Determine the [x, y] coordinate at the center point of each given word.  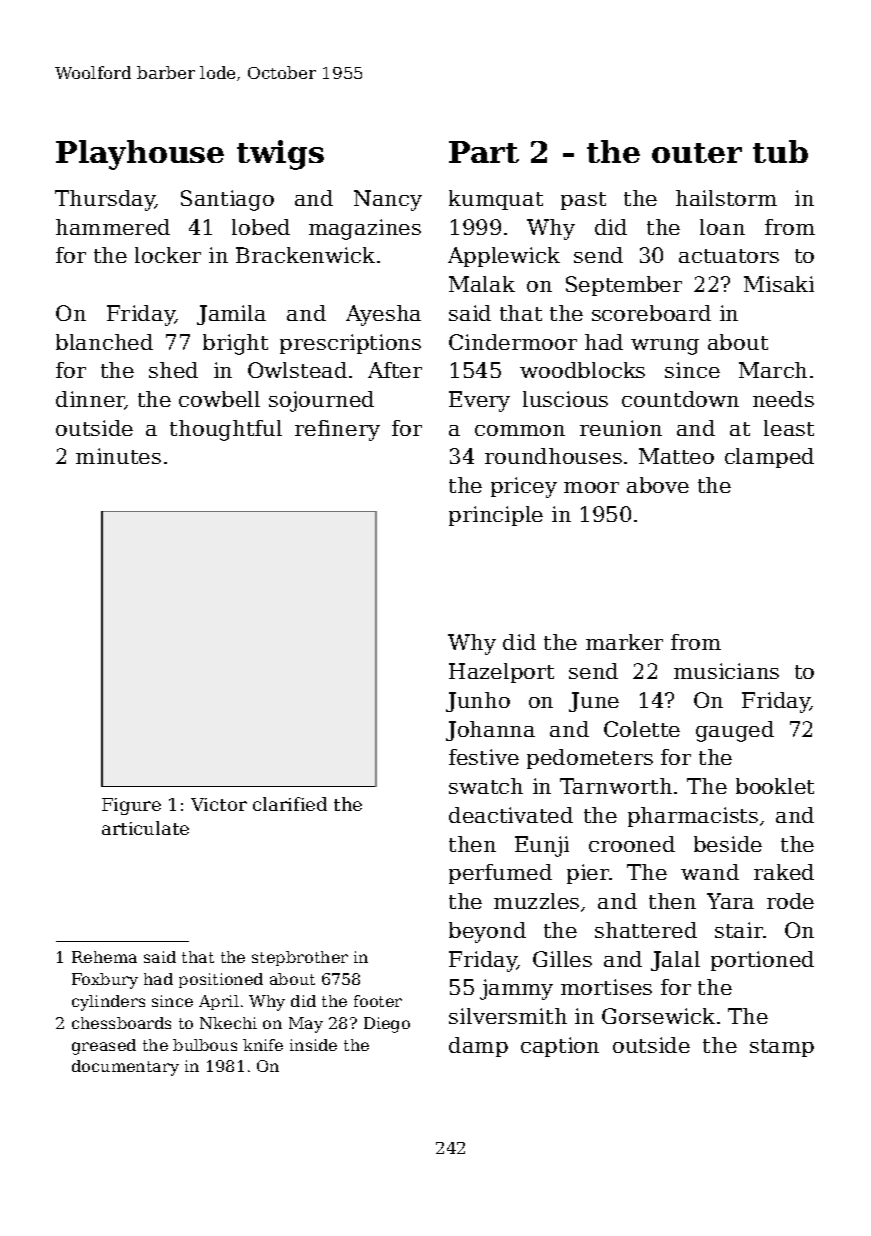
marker [624, 642]
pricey [524, 487]
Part [484, 152]
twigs [280, 155]
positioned [221, 980]
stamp [782, 1048]
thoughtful [226, 430]
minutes [118, 456]
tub [780, 151]
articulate [145, 828]
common [520, 430]
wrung [665, 347]
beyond [487, 932]
